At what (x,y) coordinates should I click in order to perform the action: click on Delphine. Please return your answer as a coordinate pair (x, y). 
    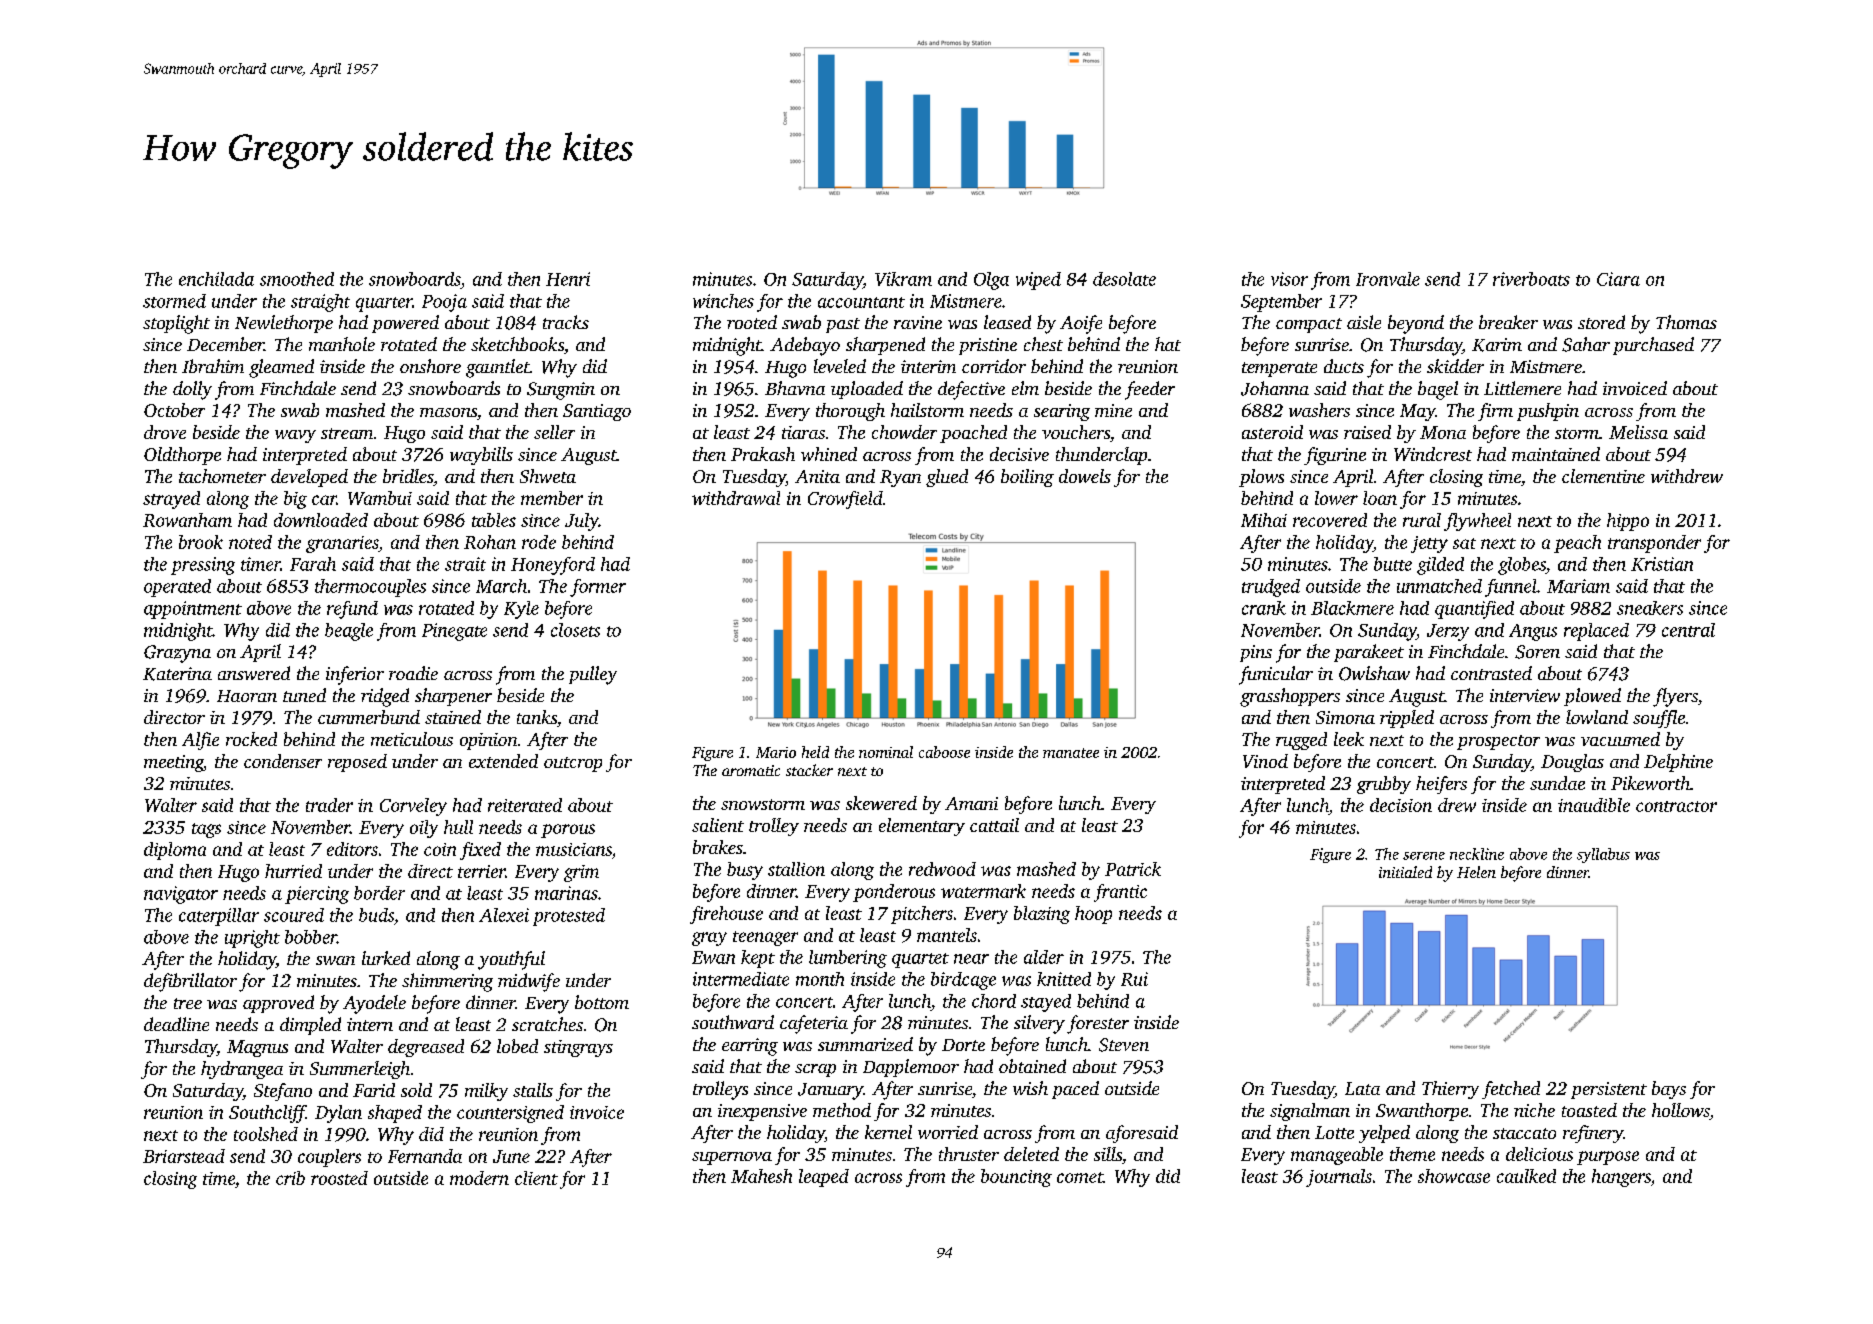
    Looking at the image, I should click on (1678, 763).
